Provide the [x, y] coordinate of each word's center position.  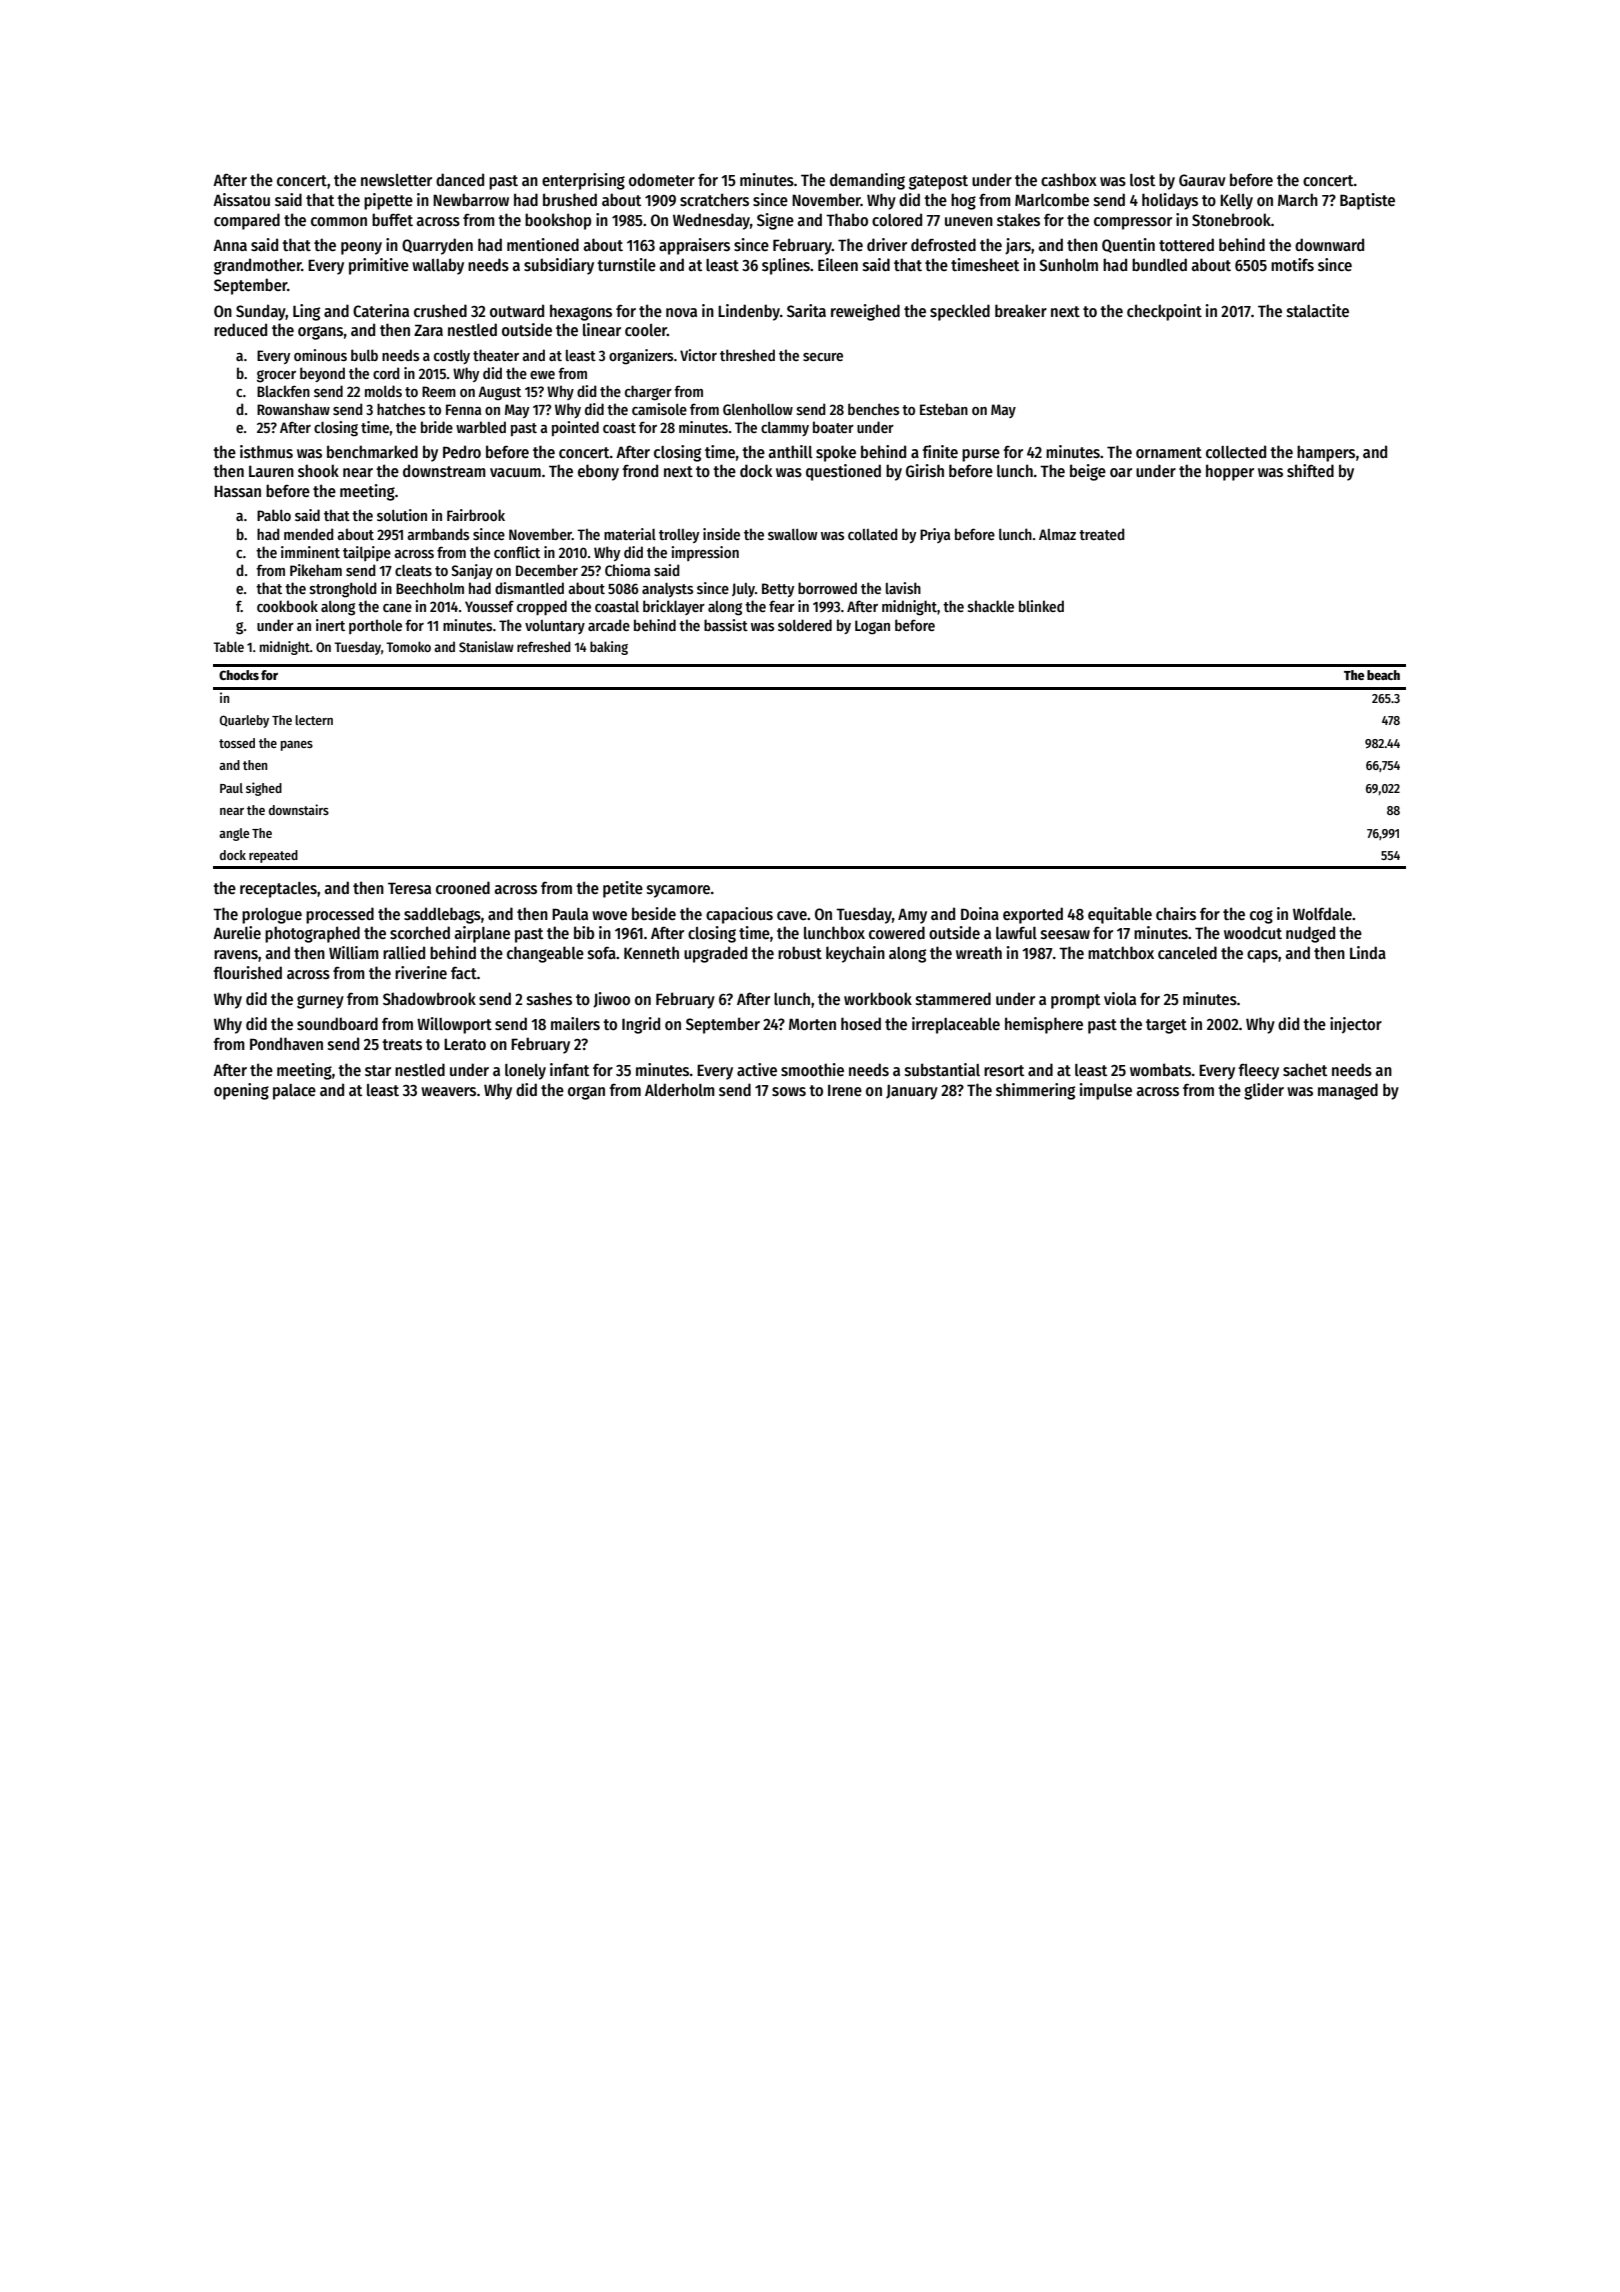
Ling [306, 312]
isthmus [266, 452]
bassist [726, 625]
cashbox [1069, 180]
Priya [935, 535]
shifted [1310, 471]
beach [1383, 675]
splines [786, 266]
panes [297, 746]
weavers [448, 1091]
